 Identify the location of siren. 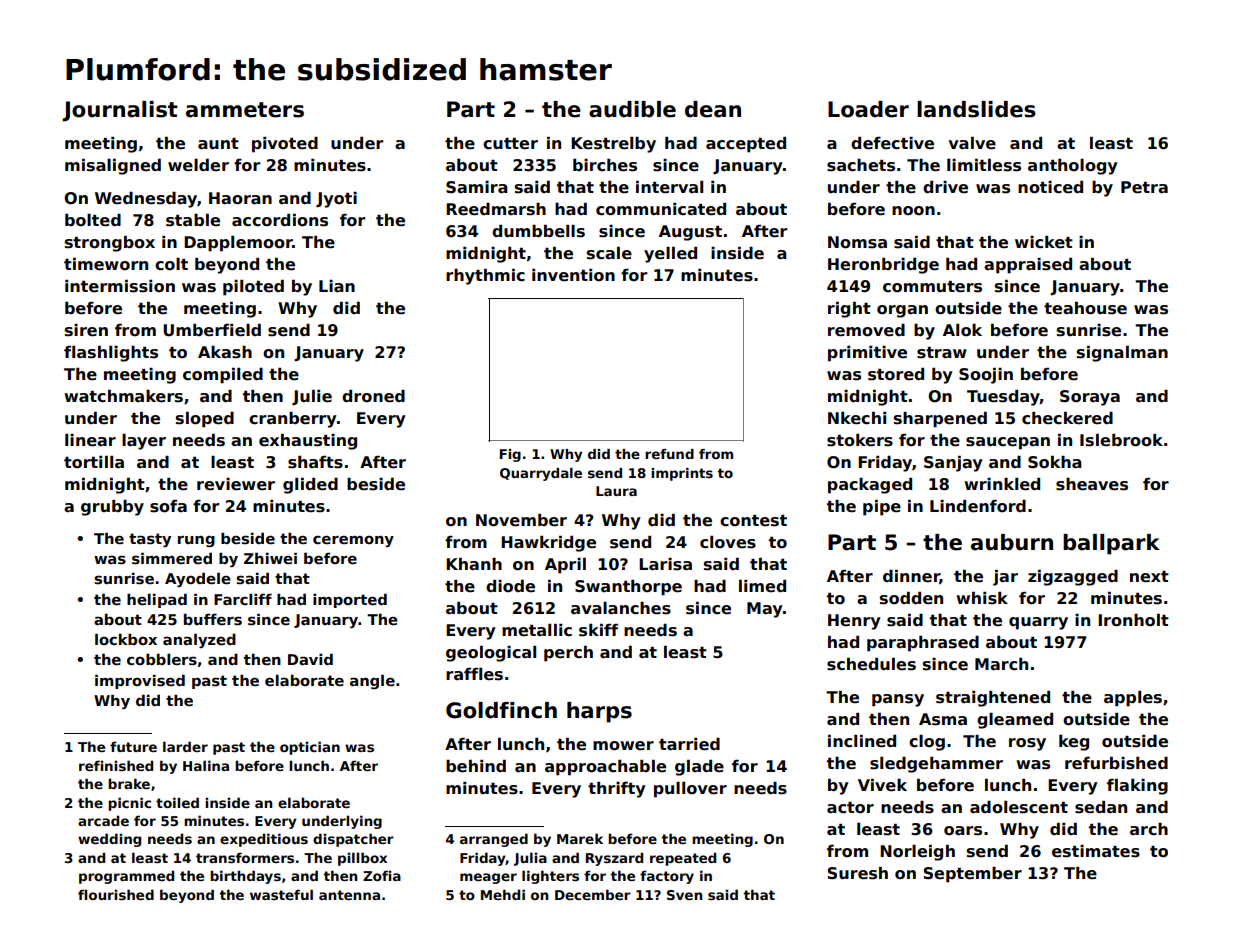
(86, 330).
